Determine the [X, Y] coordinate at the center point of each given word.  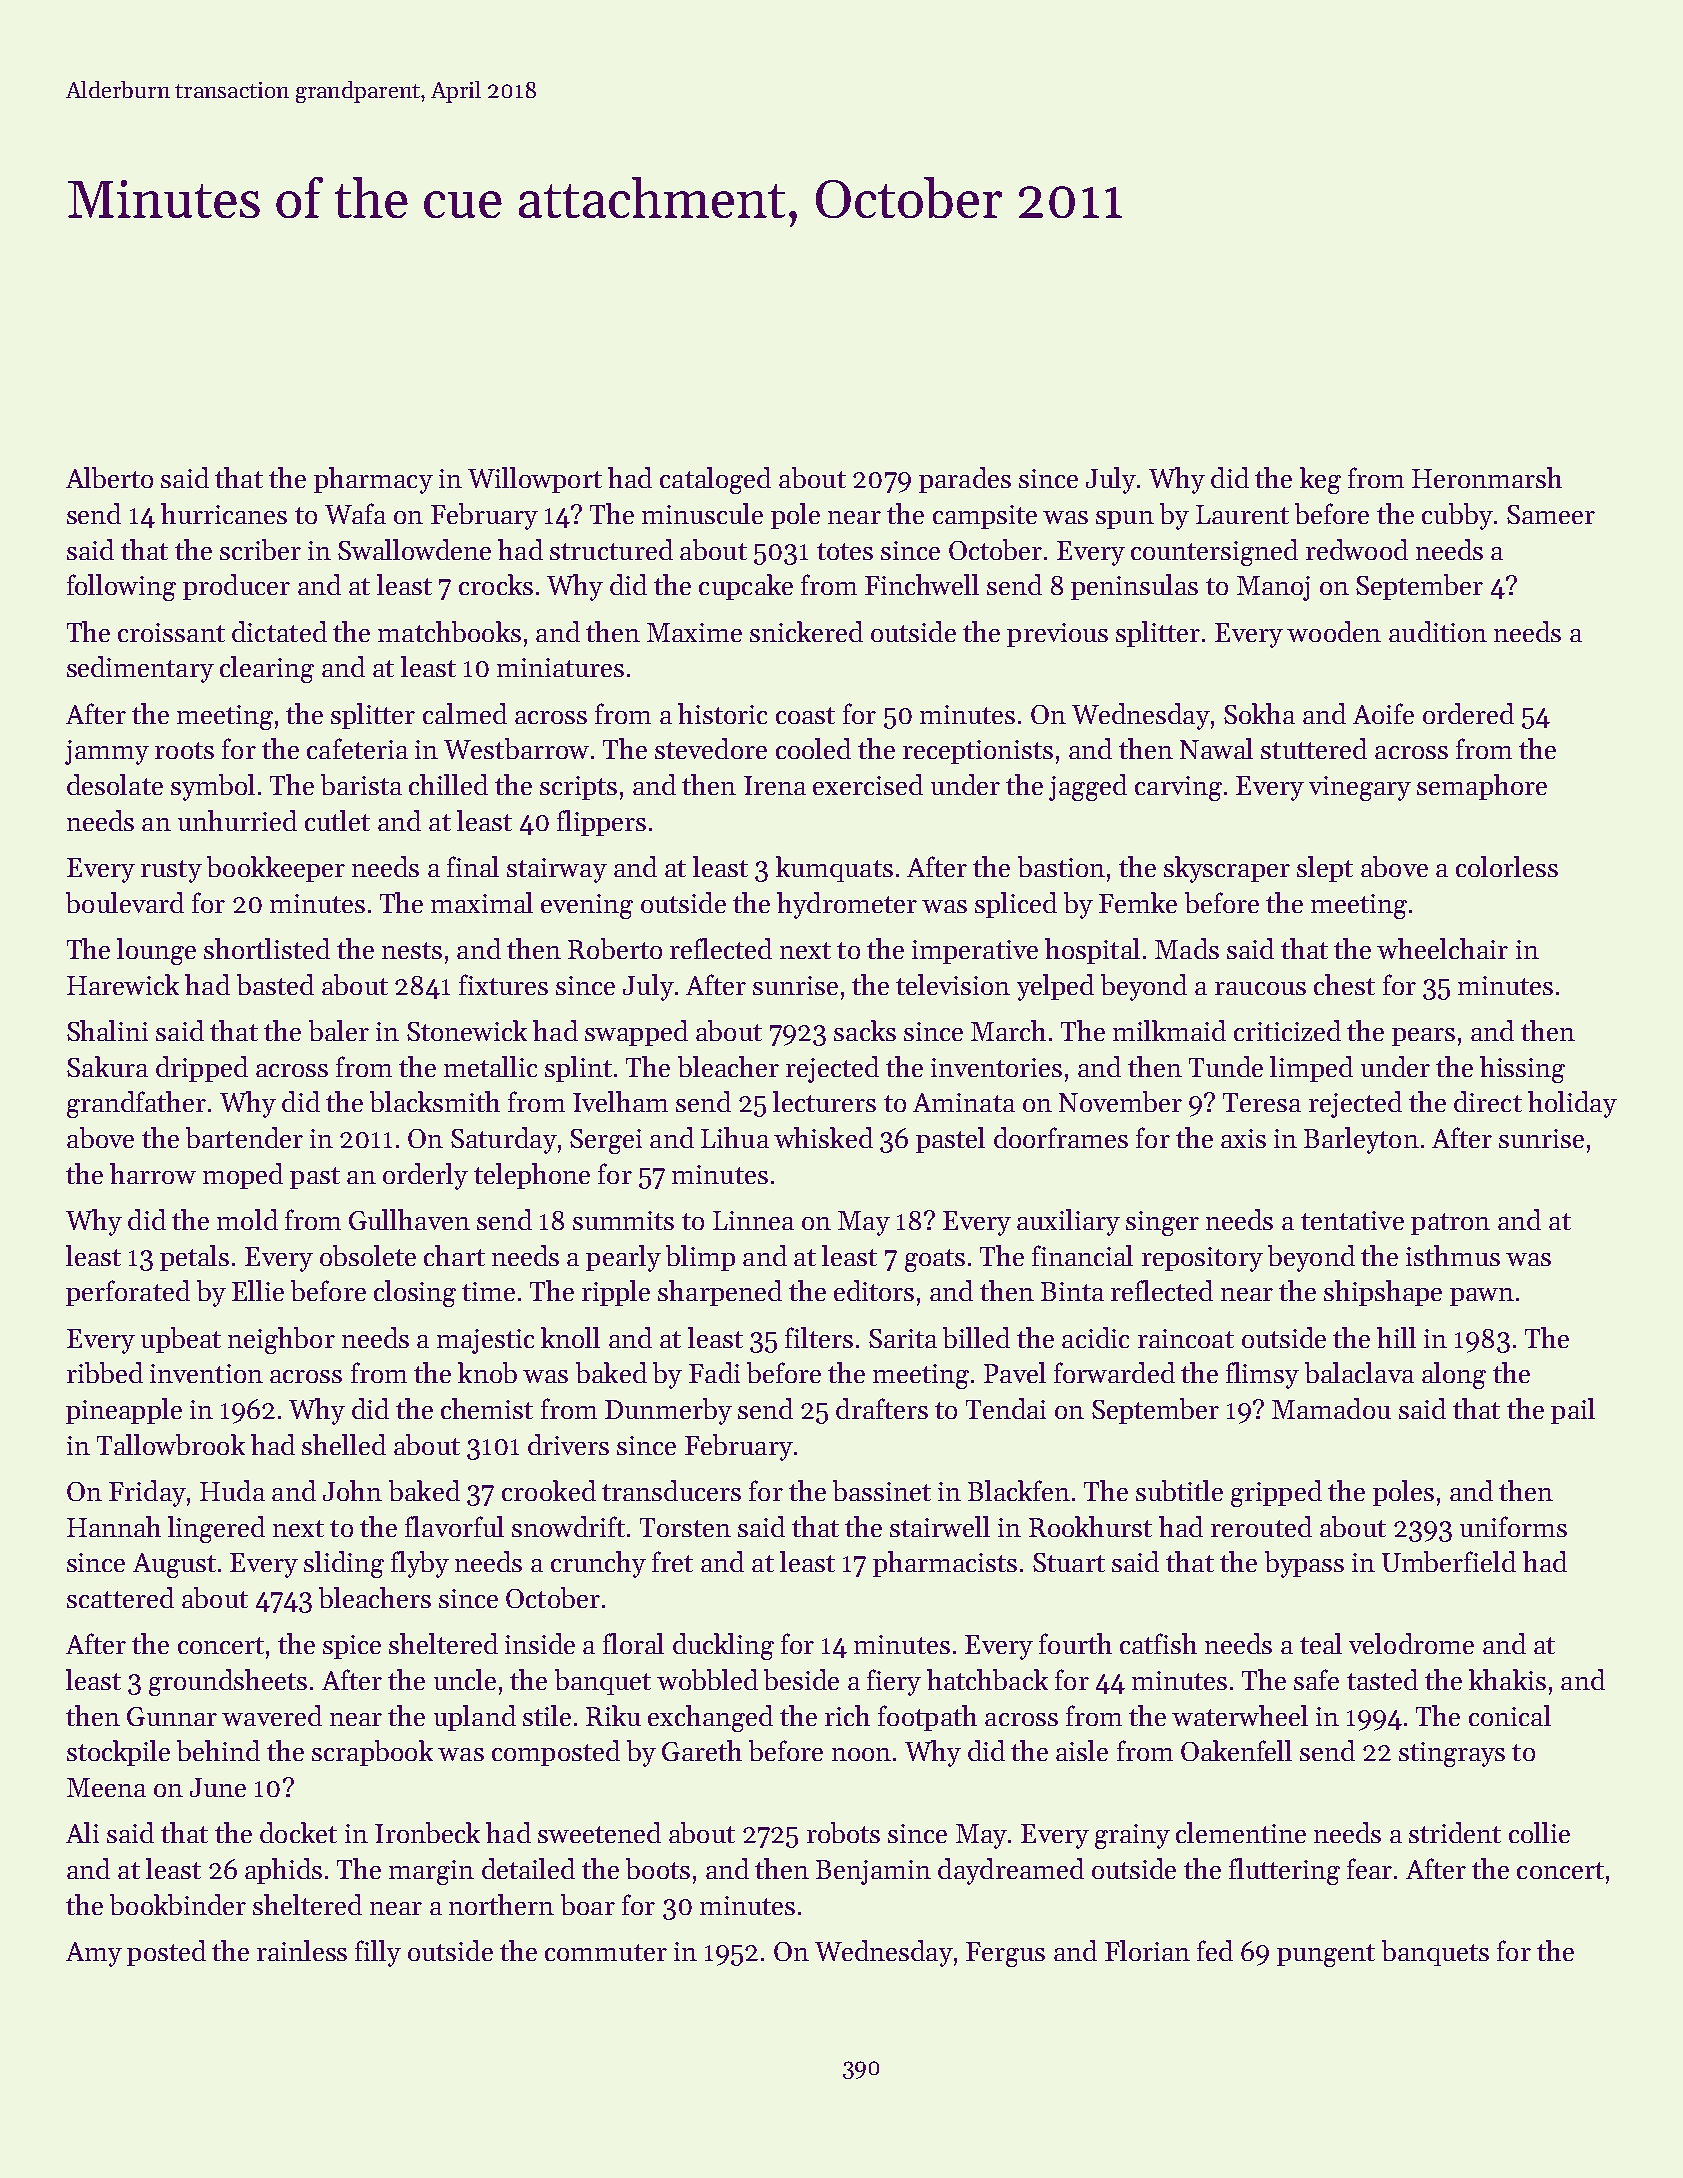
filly [378, 1953]
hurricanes [224, 513]
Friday [147, 1493]
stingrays [1452, 1754]
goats [935, 1260]
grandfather [136, 1104]
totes [845, 551]
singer [1162, 1223]
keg [1320, 480]
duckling [723, 1646]
